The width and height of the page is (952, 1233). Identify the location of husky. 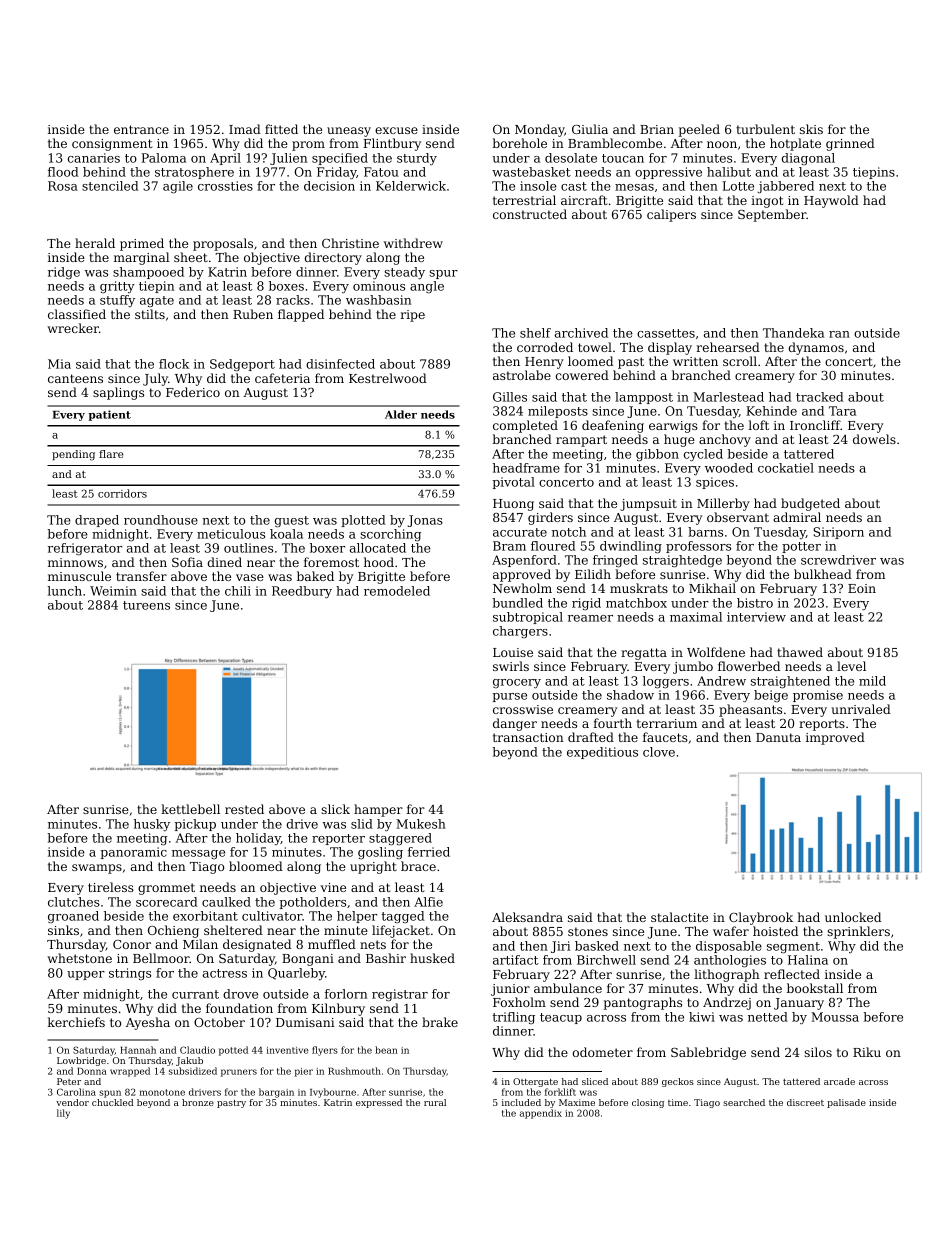
(152, 825).
